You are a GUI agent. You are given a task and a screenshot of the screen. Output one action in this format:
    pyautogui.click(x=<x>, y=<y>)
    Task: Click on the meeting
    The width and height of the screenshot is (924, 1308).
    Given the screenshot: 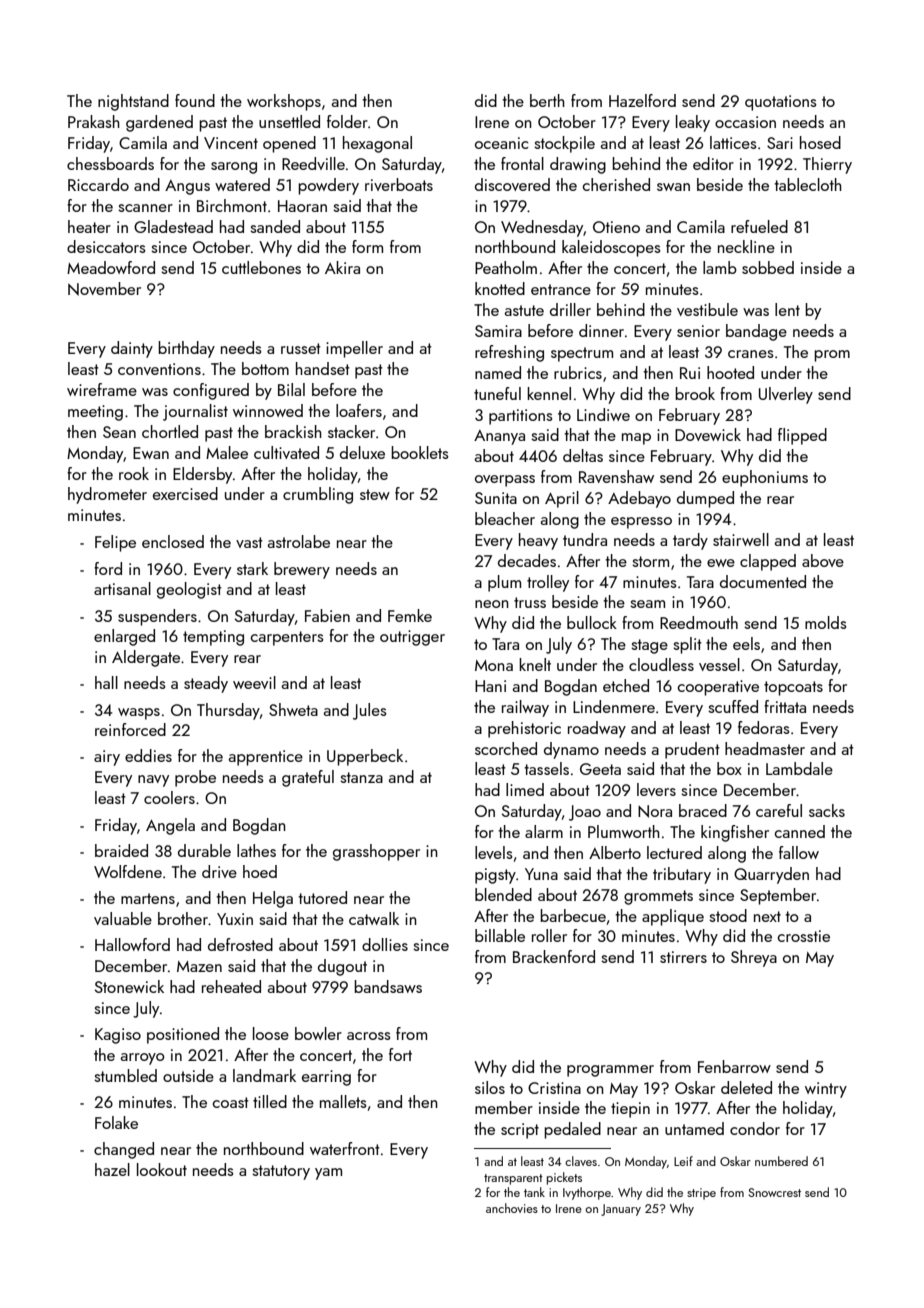 What is the action you would take?
    pyautogui.click(x=95, y=413)
